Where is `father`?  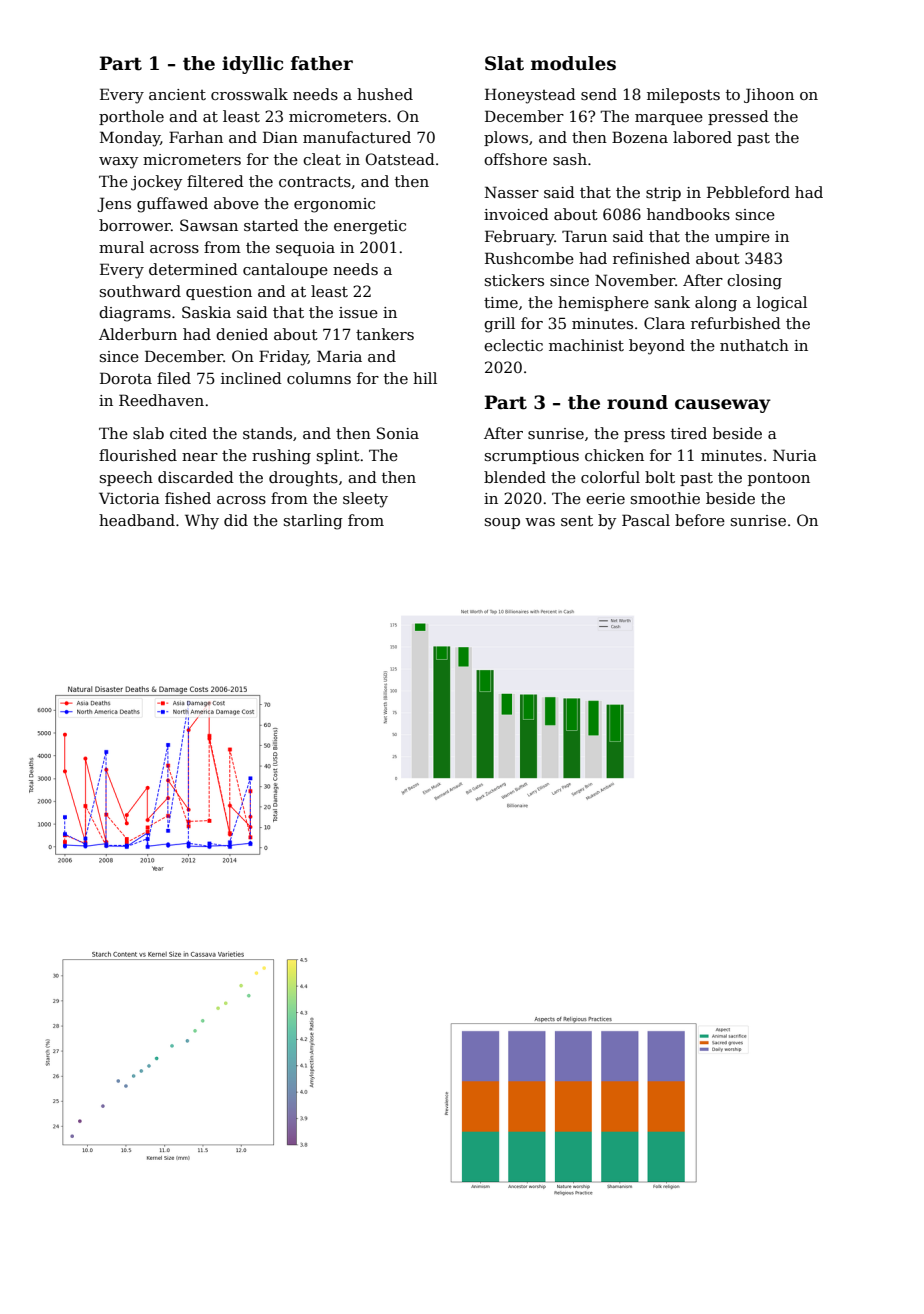 father is located at coordinates (322, 63).
